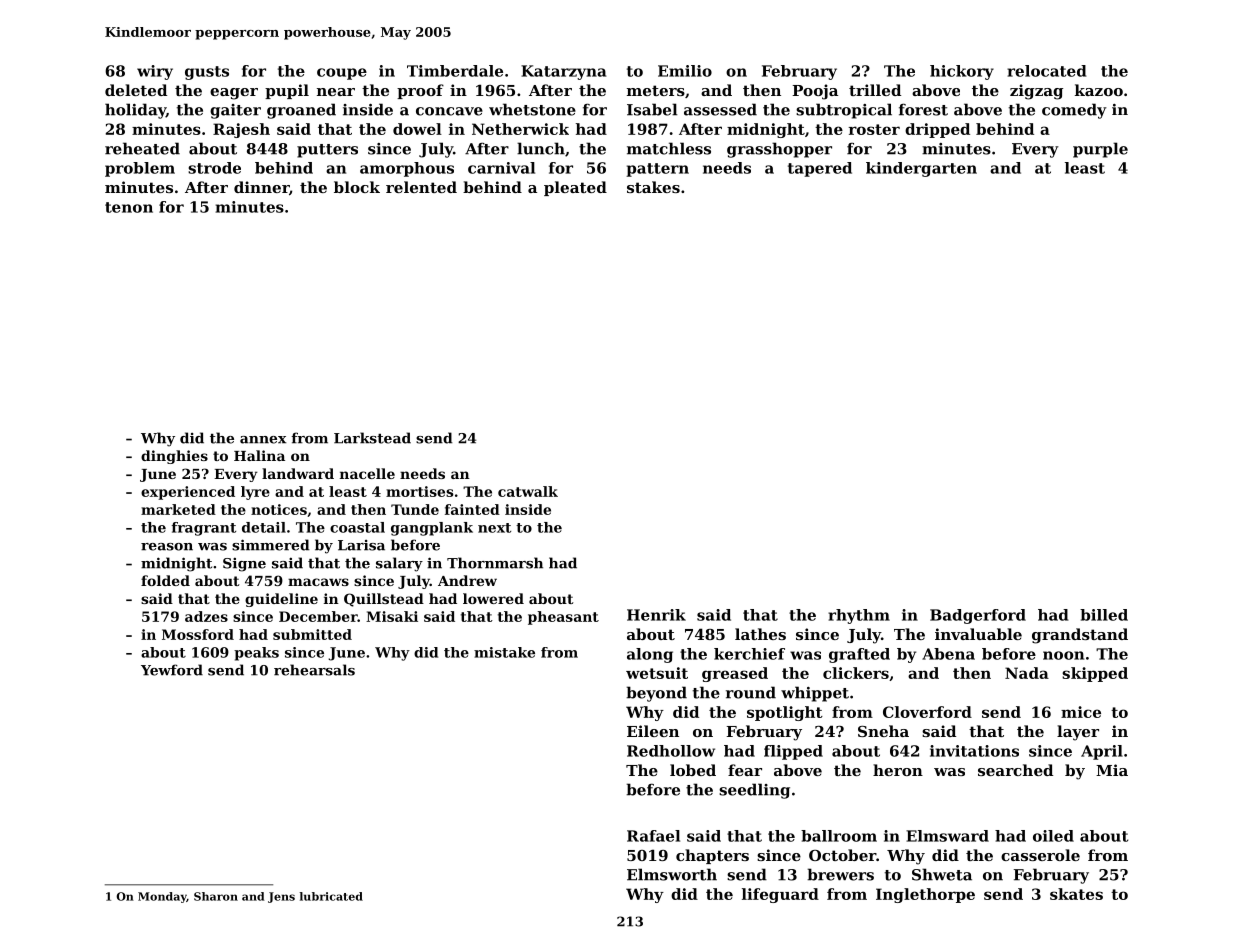  I want to click on rehearsals, so click(314, 670).
